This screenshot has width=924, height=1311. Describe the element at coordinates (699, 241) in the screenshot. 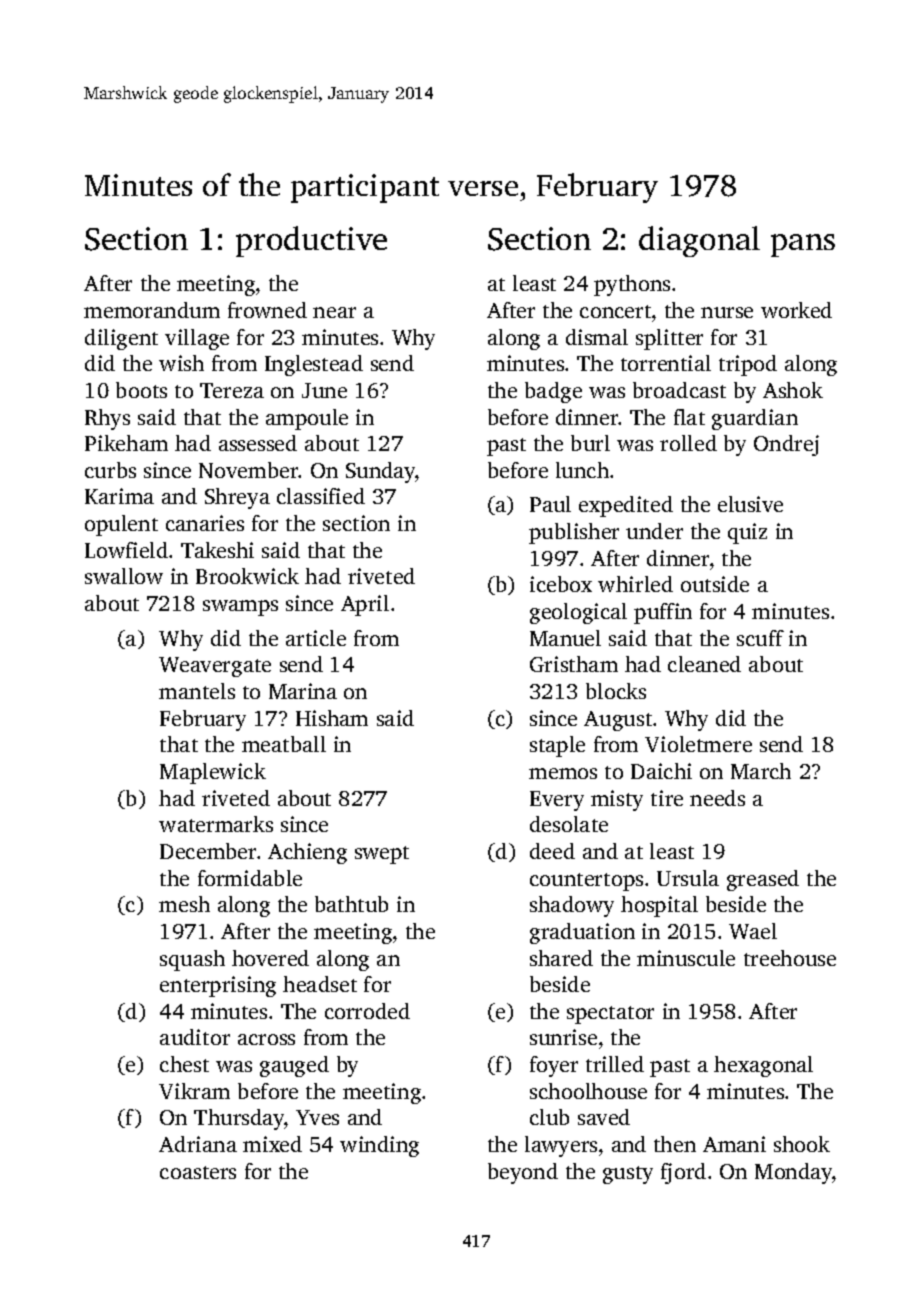

I see `diagonal` at that location.
